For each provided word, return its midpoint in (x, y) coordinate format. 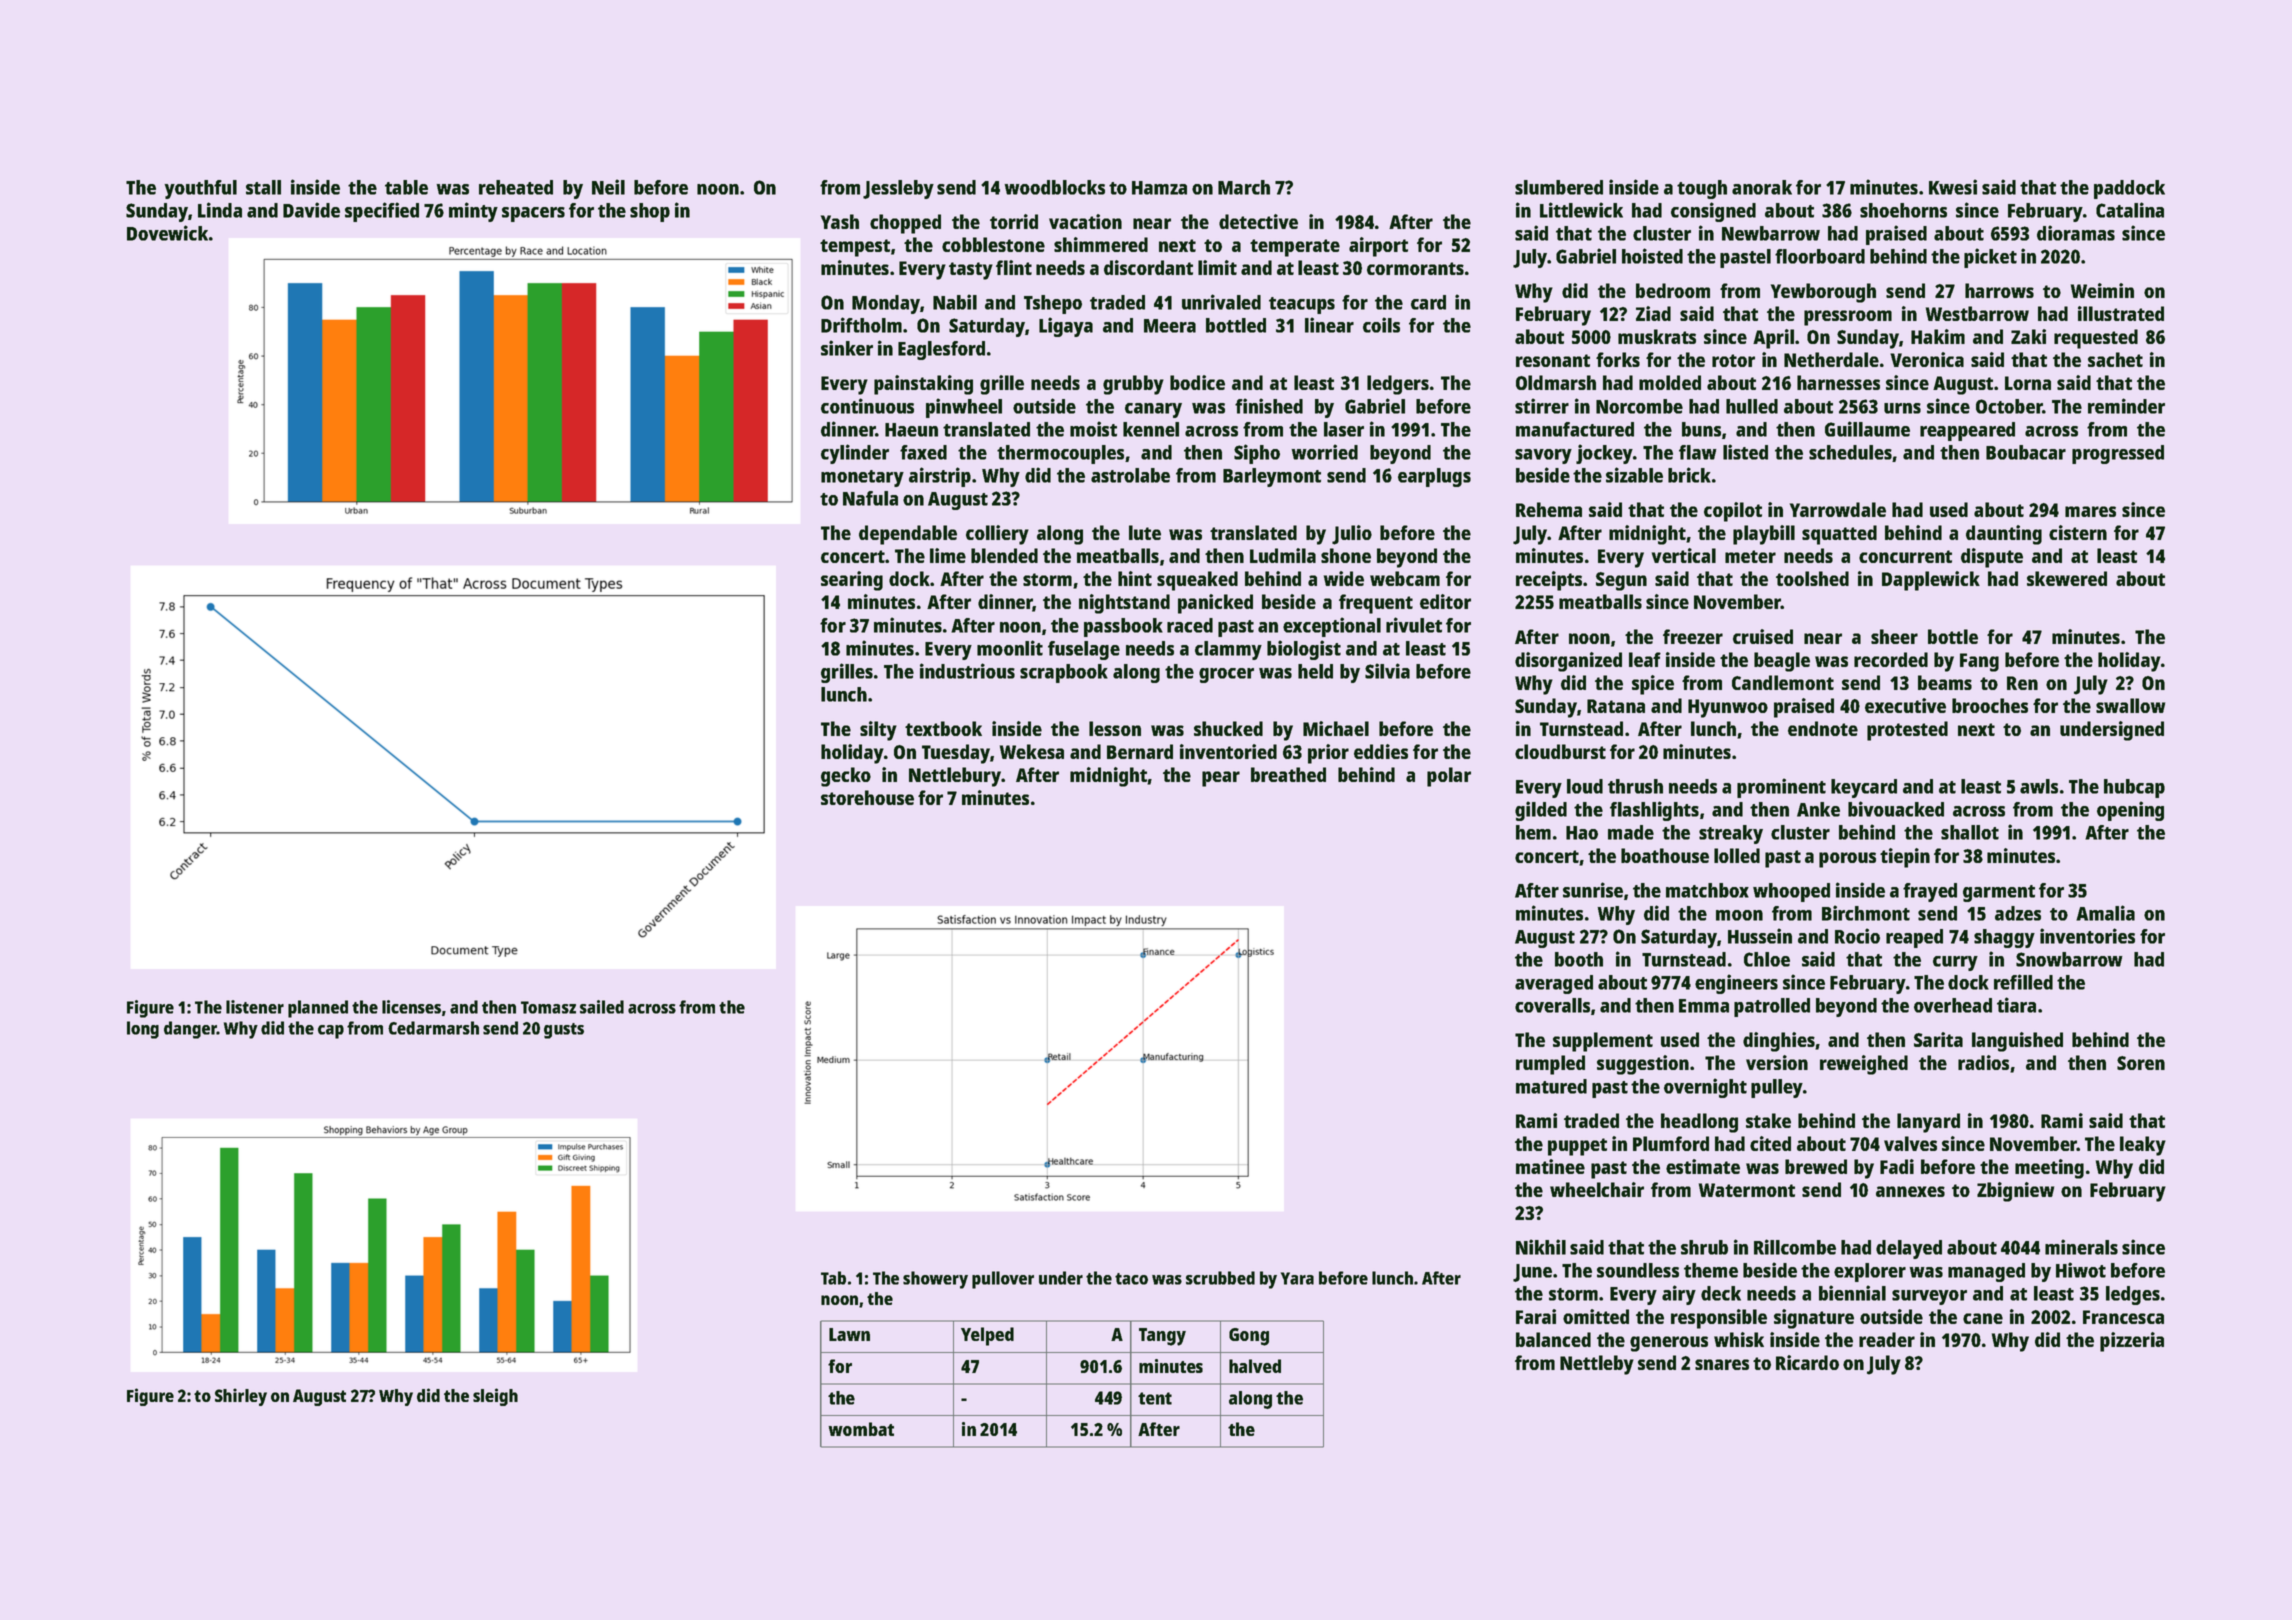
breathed (1288, 774)
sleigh (495, 1397)
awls (2039, 786)
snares (1722, 1364)
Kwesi (1953, 187)
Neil (608, 187)
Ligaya (1066, 327)
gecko (846, 777)
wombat (861, 1429)
